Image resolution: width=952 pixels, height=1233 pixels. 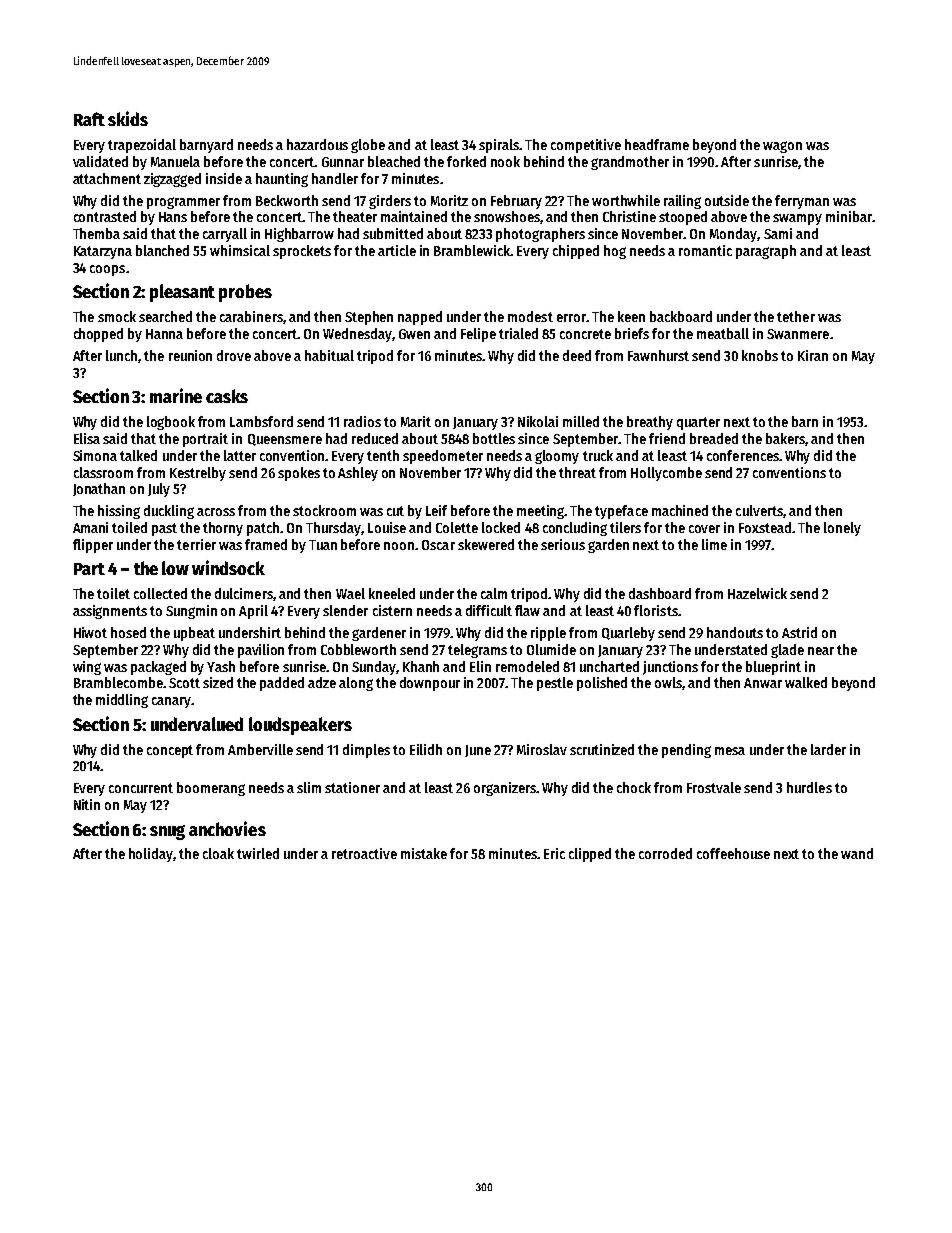 What do you see at coordinates (287, 200) in the screenshot?
I see `Beckworth` at bounding box center [287, 200].
